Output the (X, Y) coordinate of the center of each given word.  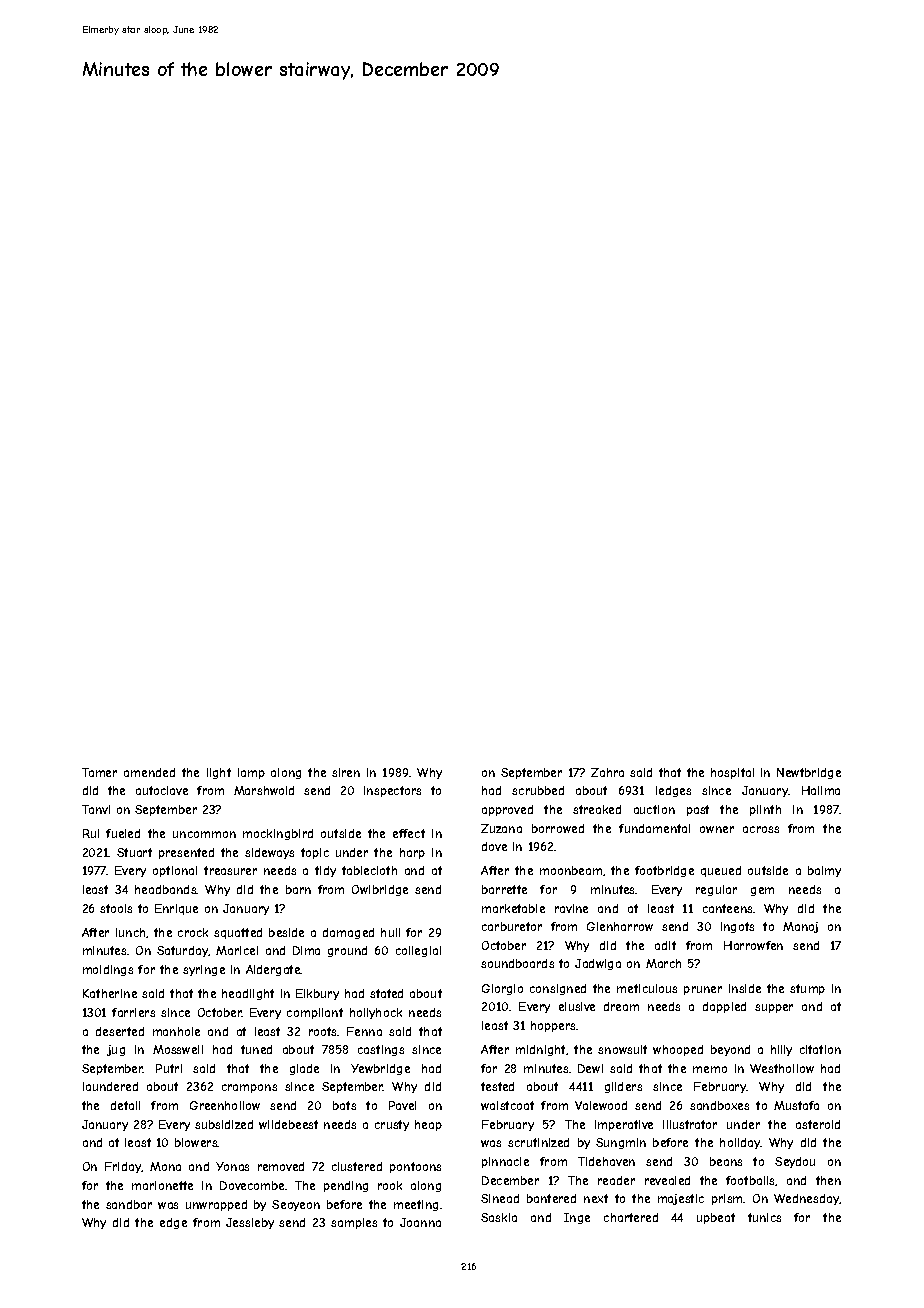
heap (428, 1125)
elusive (577, 1006)
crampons (249, 1088)
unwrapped (216, 1205)
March (663, 963)
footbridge (664, 871)
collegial (418, 951)
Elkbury (317, 994)
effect (409, 833)
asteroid (818, 1124)
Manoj (800, 927)
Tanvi (96, 809)
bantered (551, 1198)
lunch (130, 932)
